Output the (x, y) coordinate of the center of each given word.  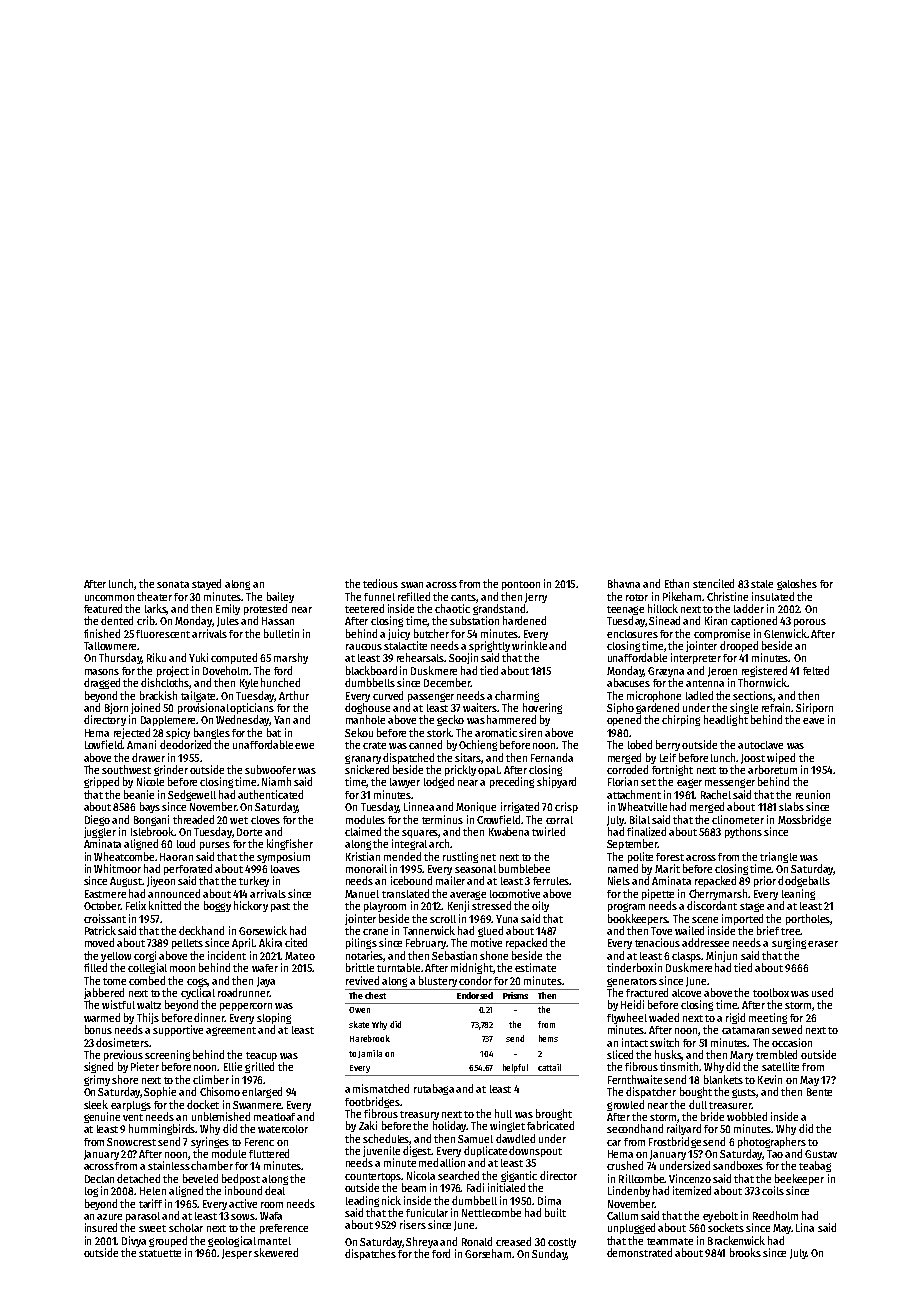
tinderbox (630, 967)
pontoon (521, 585)
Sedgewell (192, 795)
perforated (188, 869)
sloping (274, 1018)
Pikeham (682, 596)
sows (243, 1217)
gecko (450, 720)
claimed (363, 831)
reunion (813, 794)
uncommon (109, 598)
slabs (791, 806)
